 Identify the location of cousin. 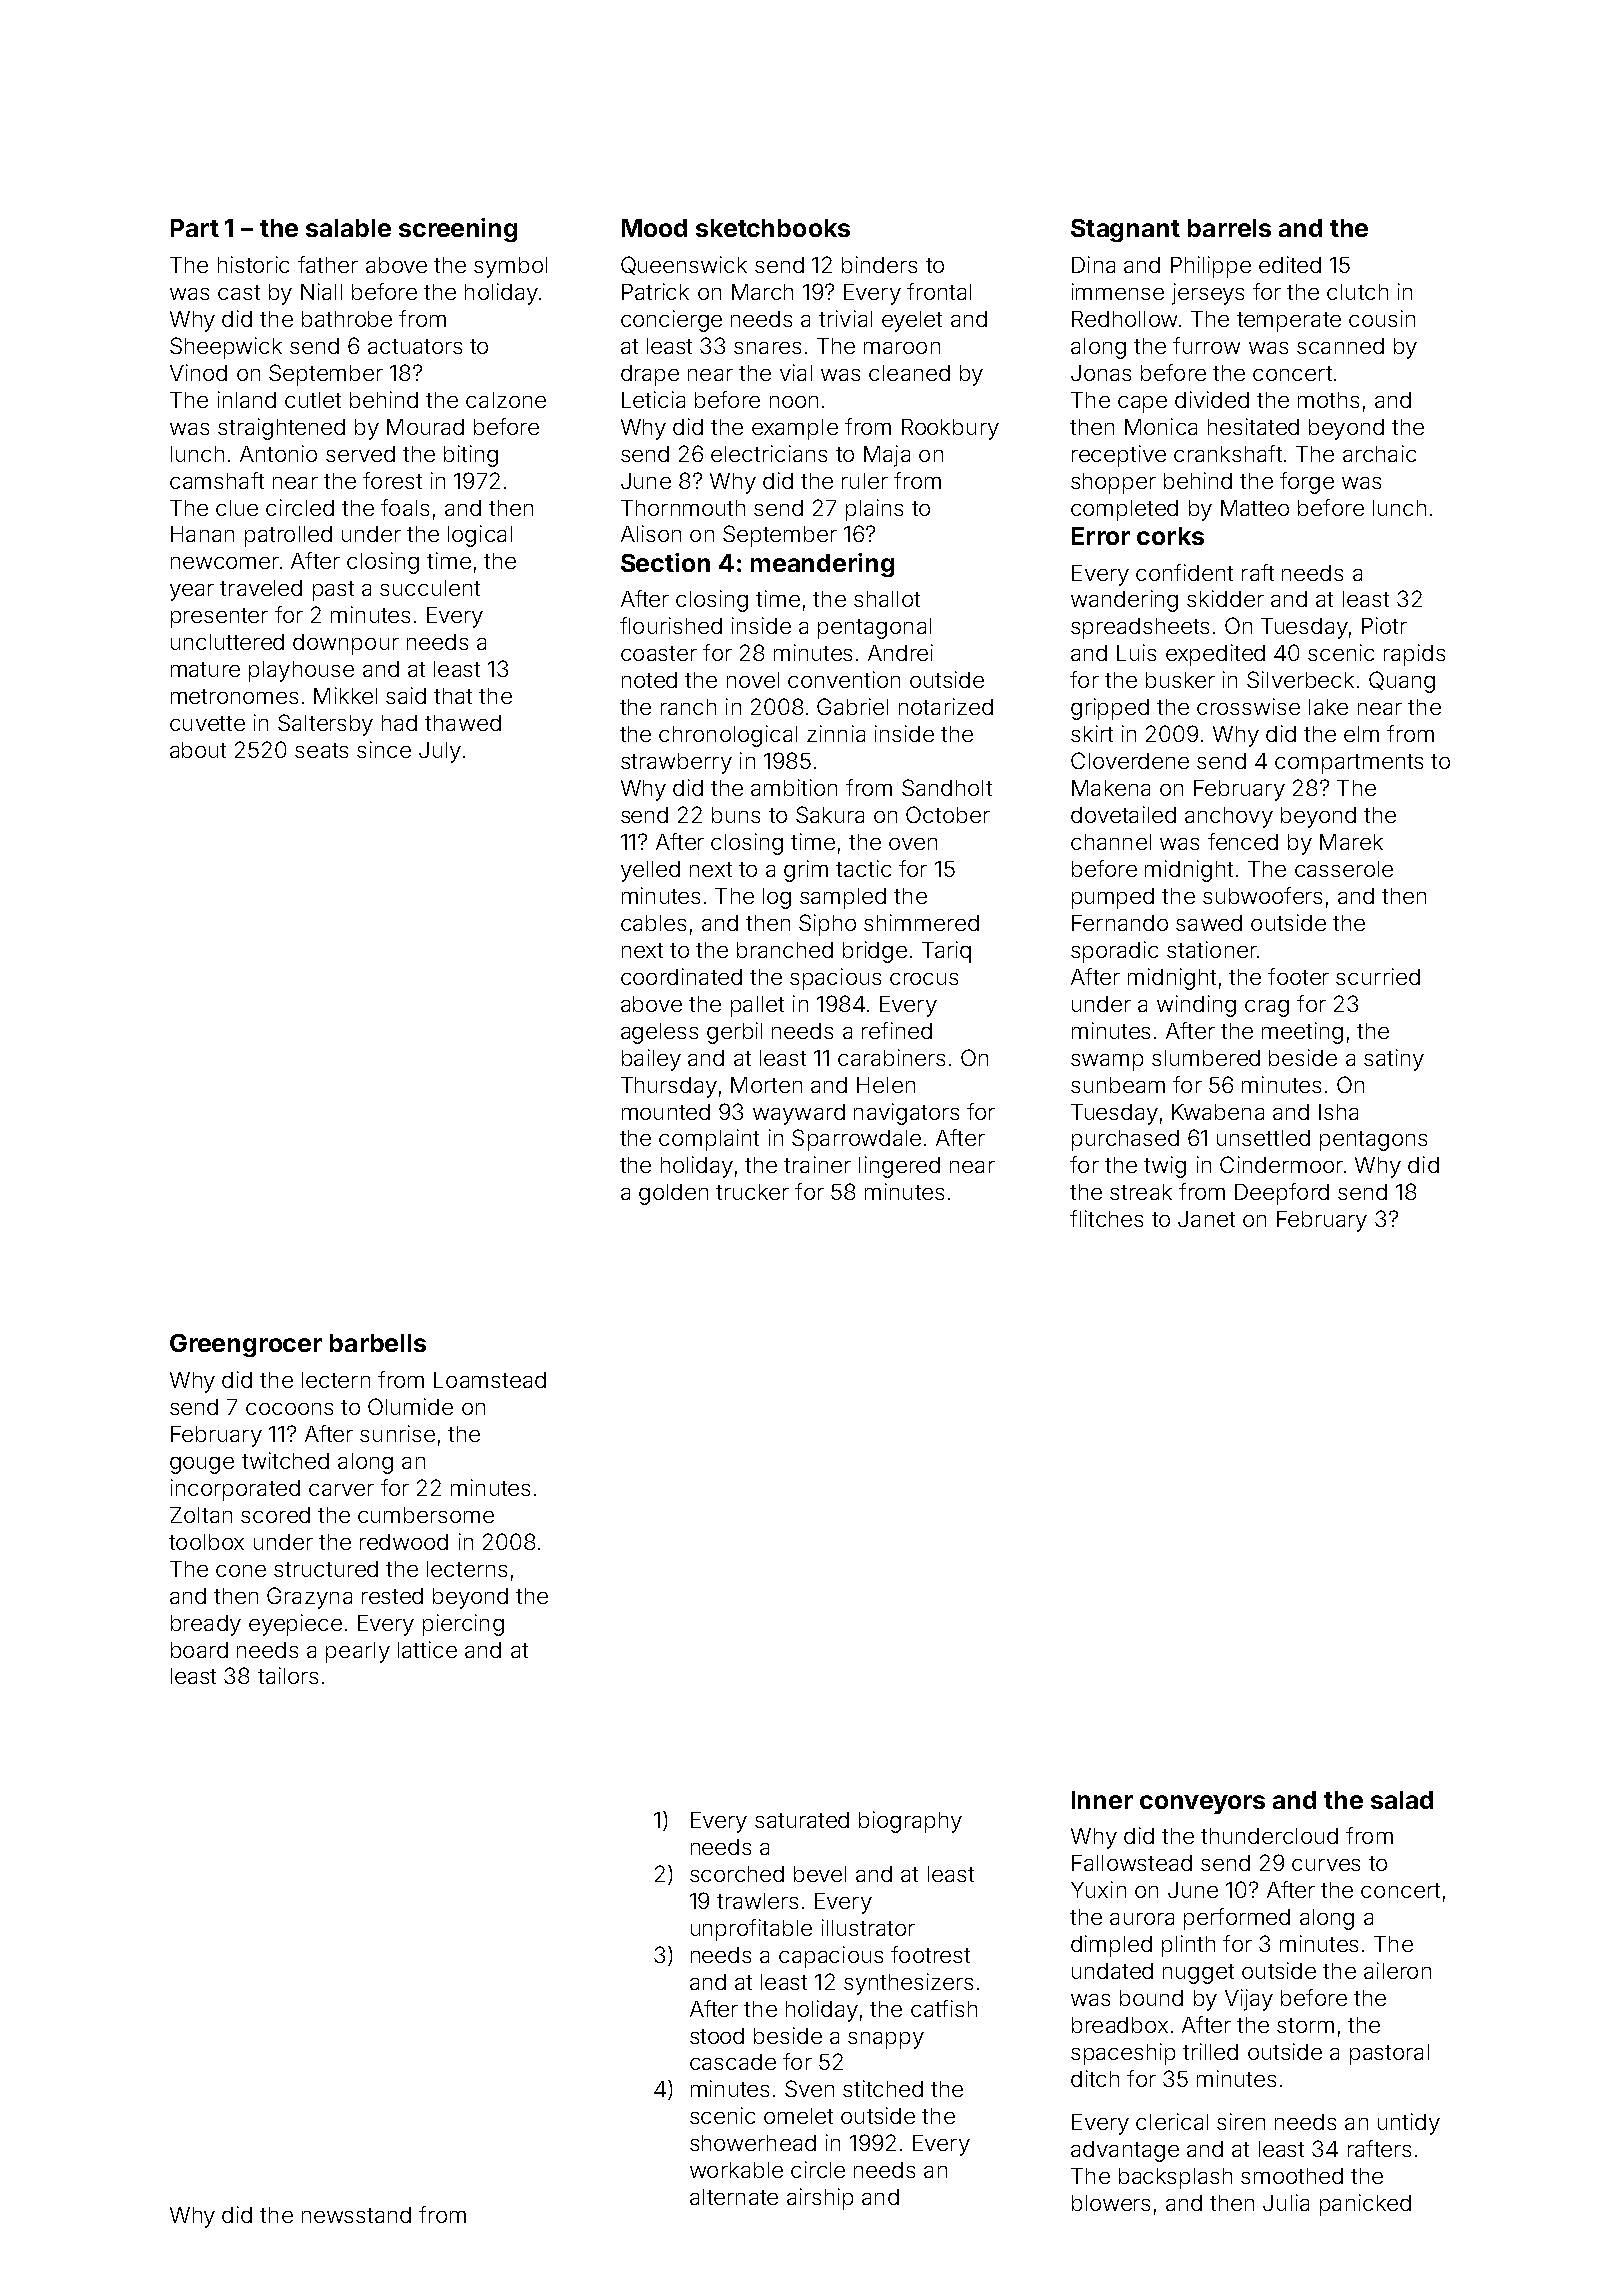
(1382, 318).
